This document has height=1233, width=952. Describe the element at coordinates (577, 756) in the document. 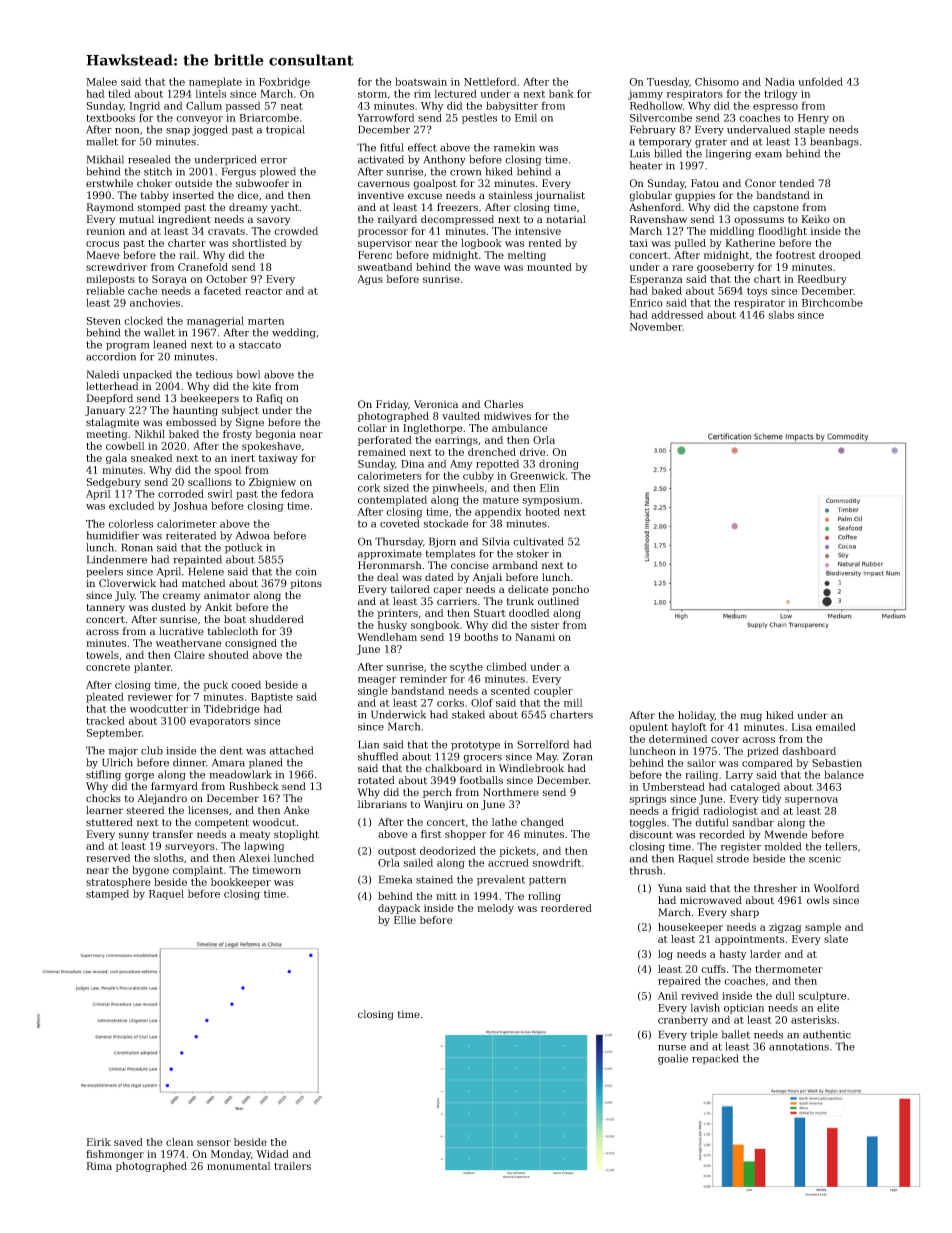

I see `Zoran` at that location.
